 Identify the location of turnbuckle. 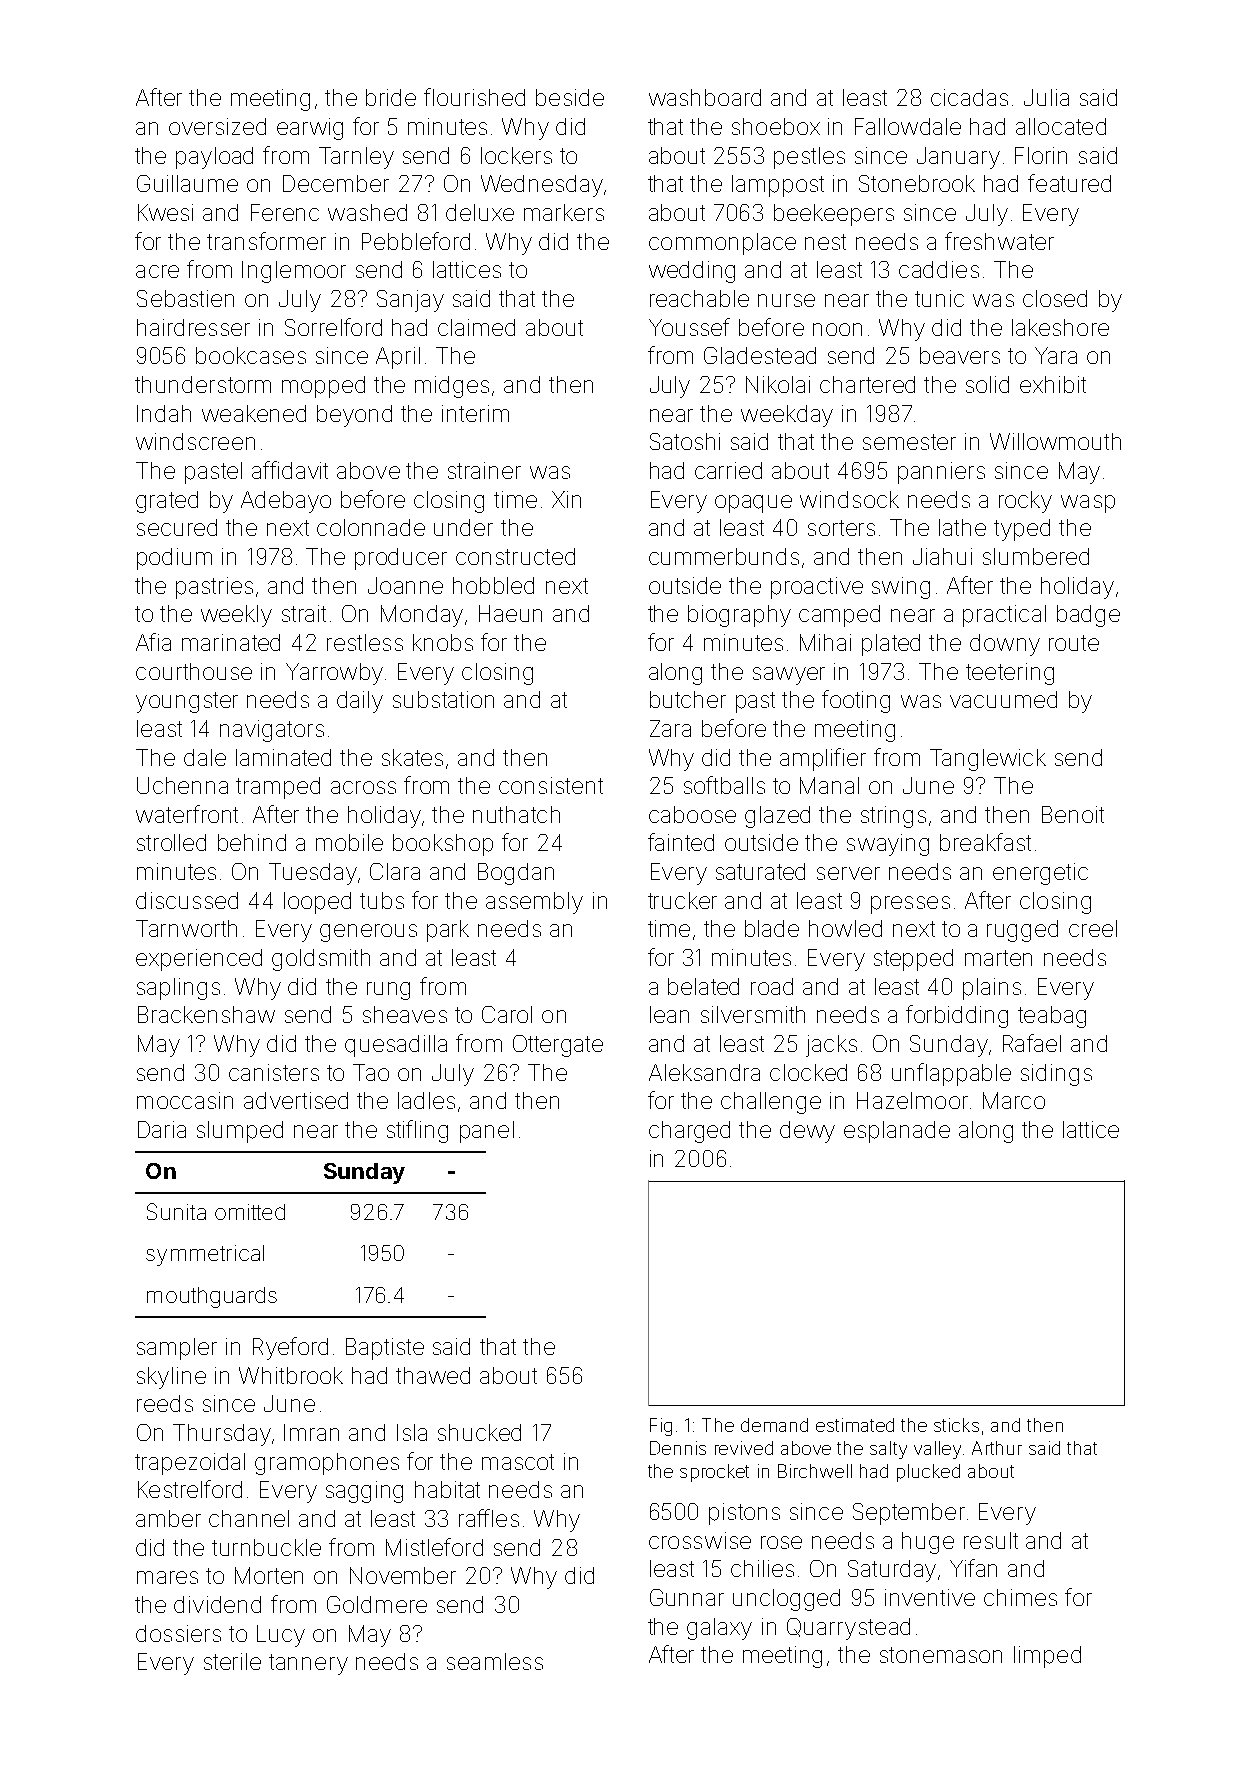
(266, 1547).
